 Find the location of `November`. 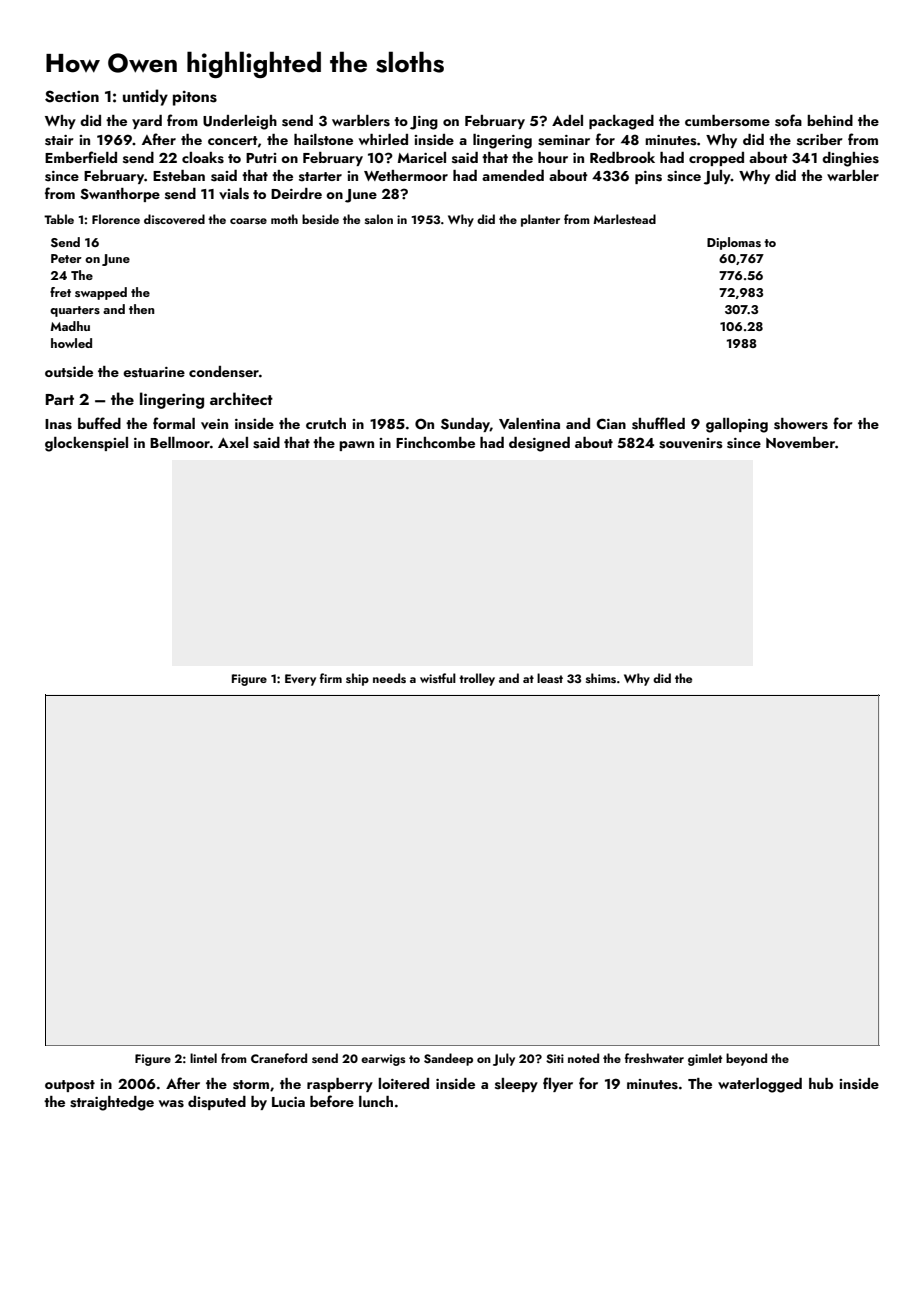

November is located at coordinates (800, 442).
